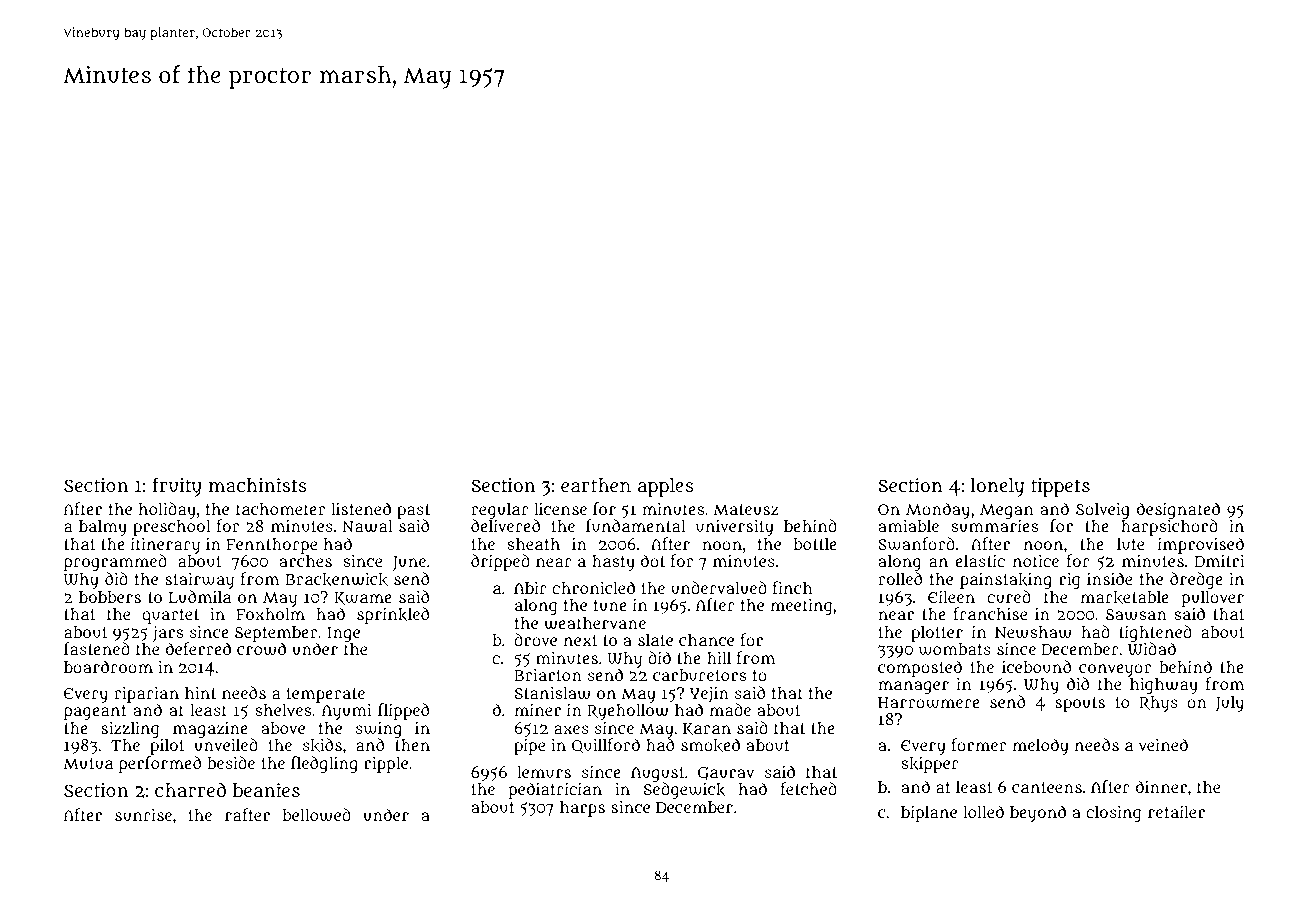  I want to click on spouts, so click(1080, 704).
